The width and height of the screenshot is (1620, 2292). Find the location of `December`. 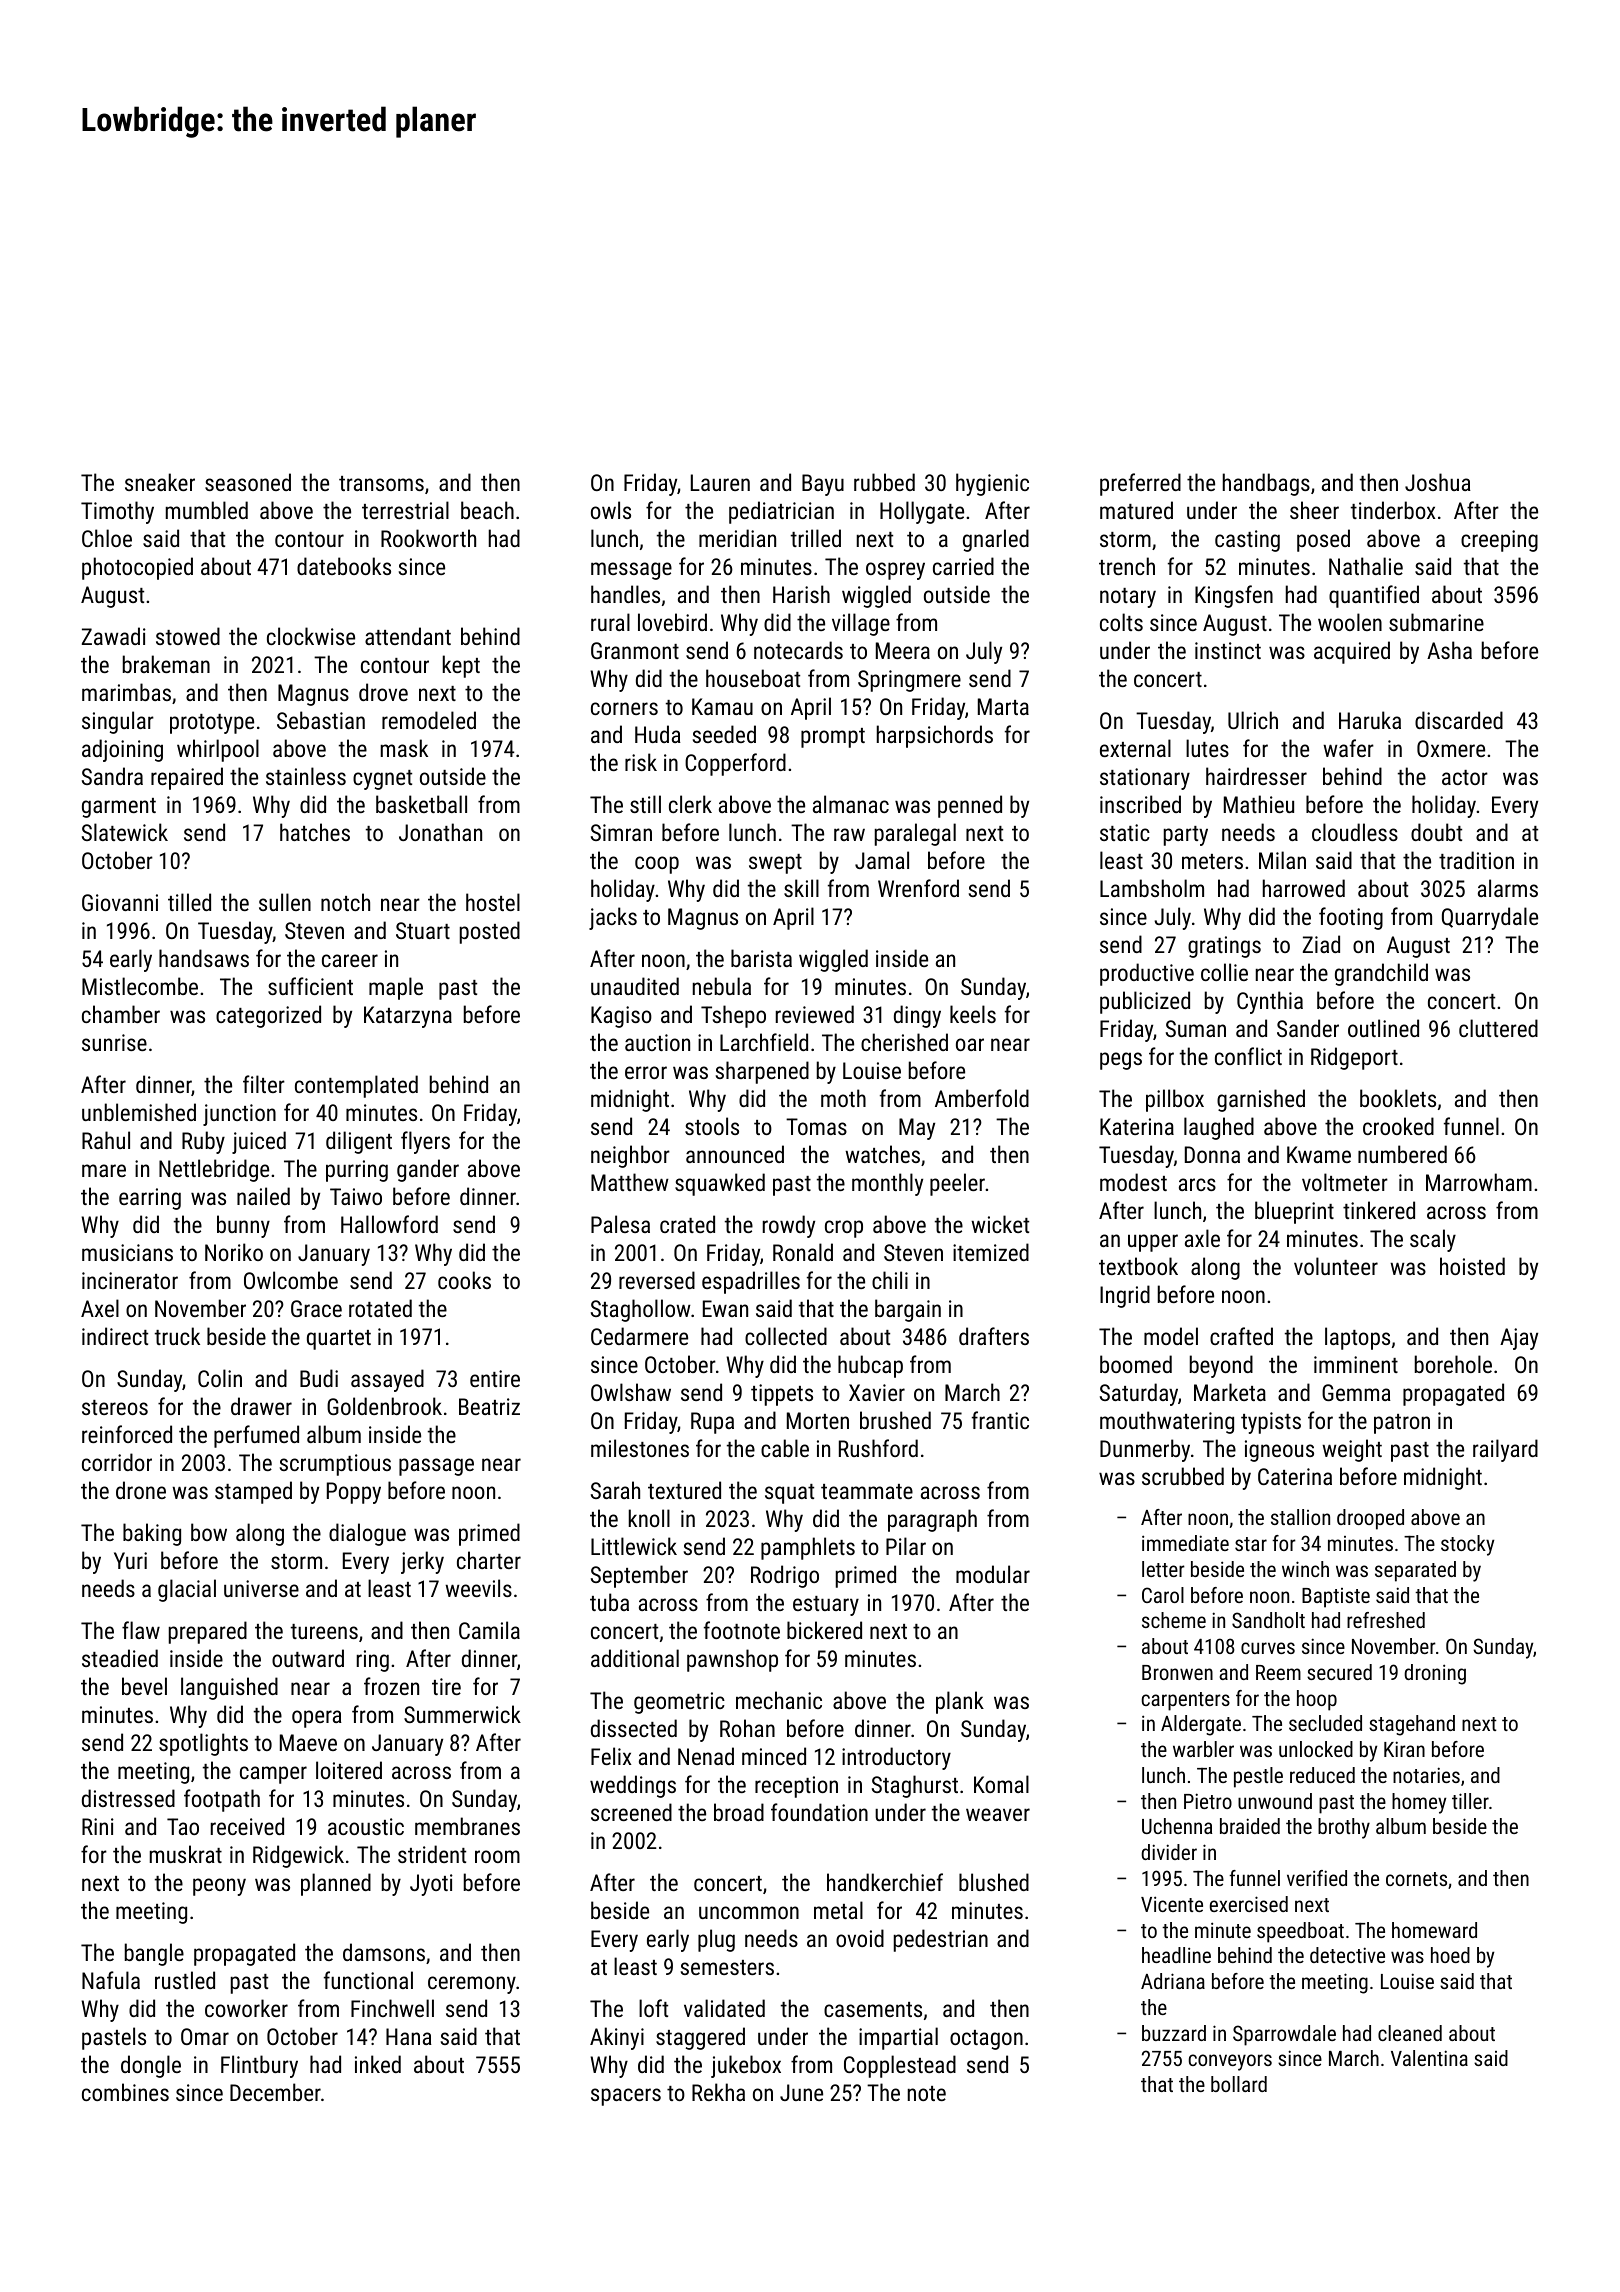

December is located at coordinates (275, 2092).
